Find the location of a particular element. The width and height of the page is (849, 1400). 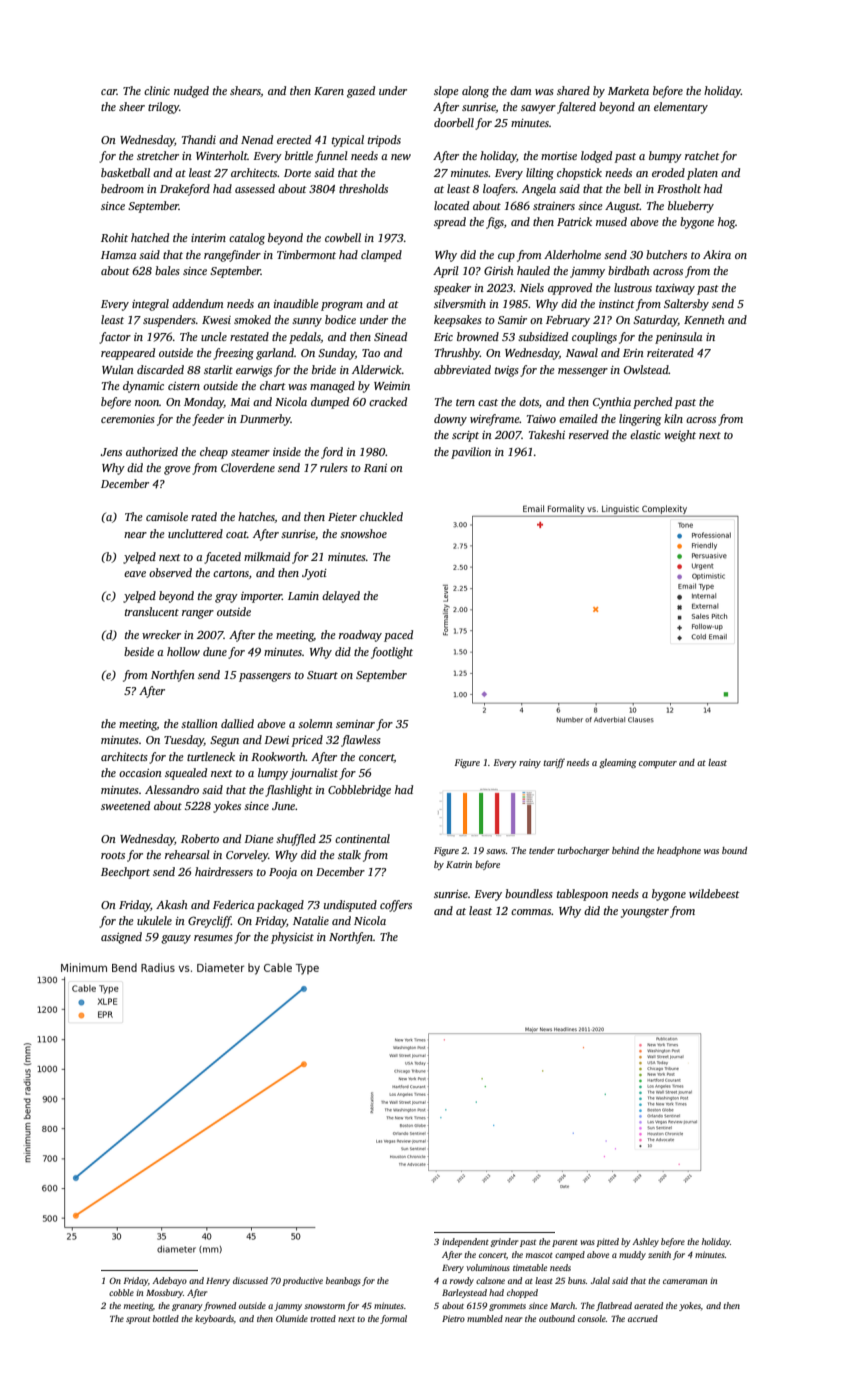

mumbled is located at coordinates (485, 1318).
